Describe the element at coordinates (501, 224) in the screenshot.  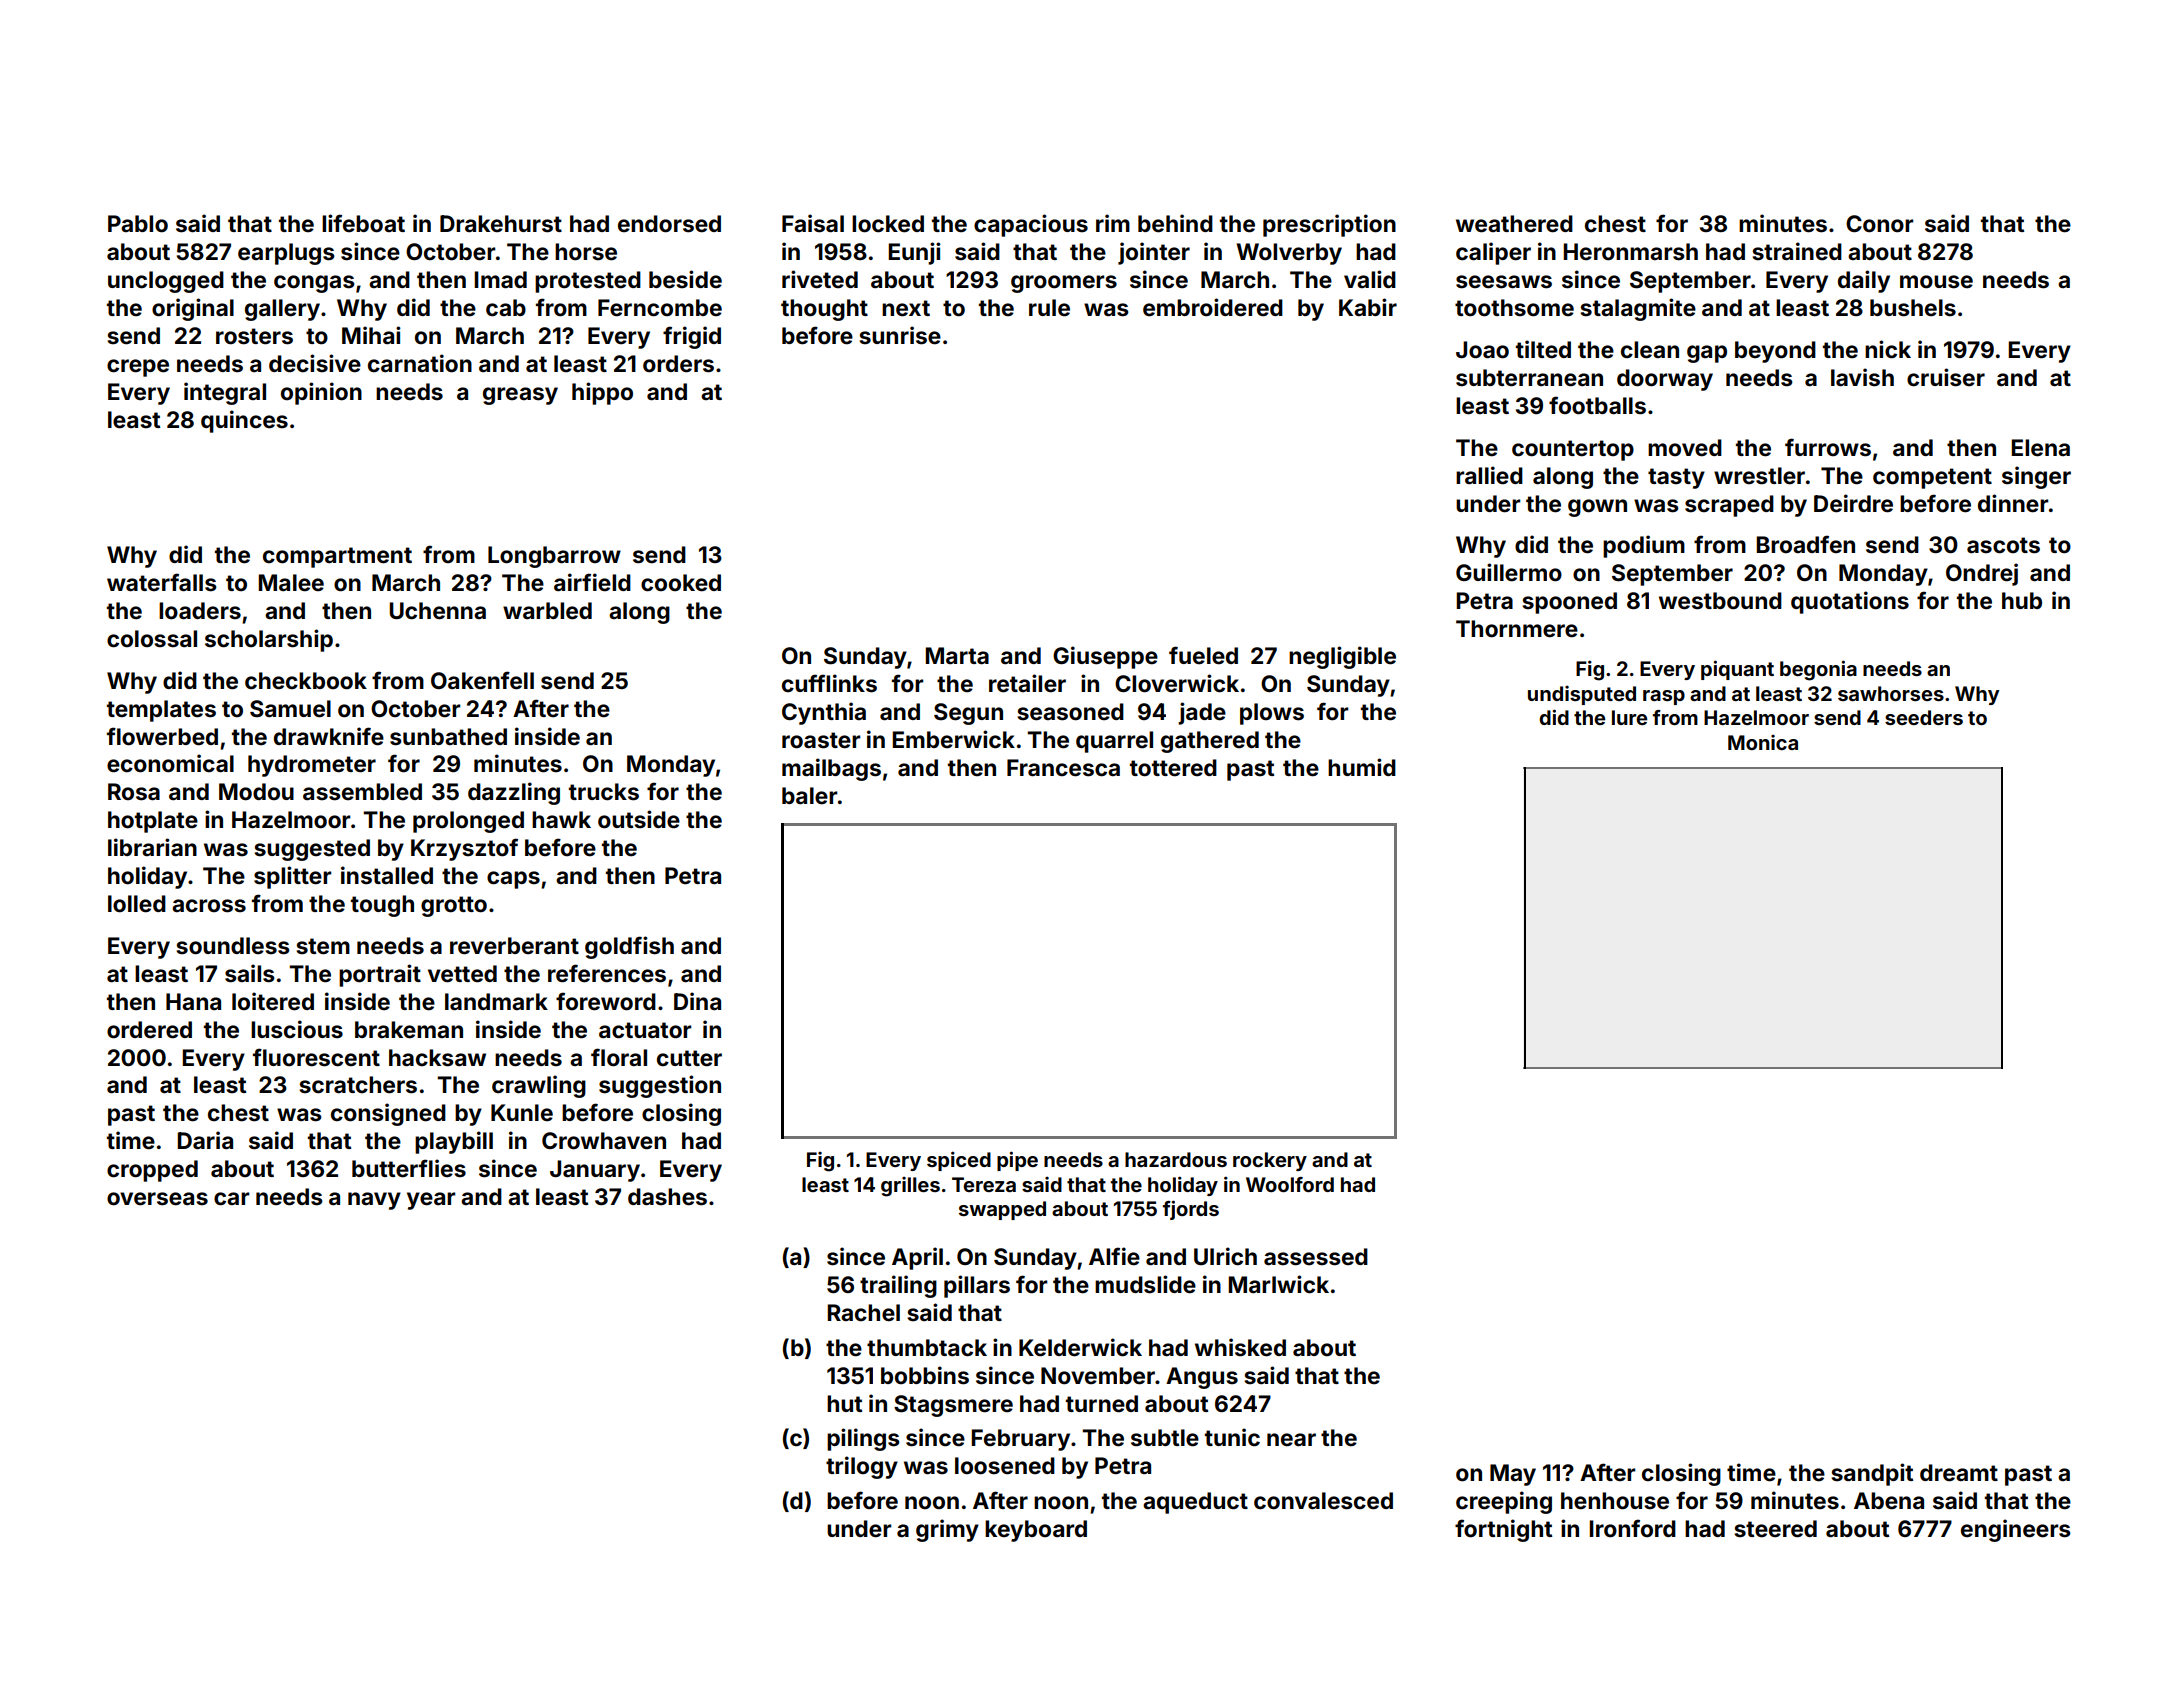
I see `Drakehurst` at that location.
